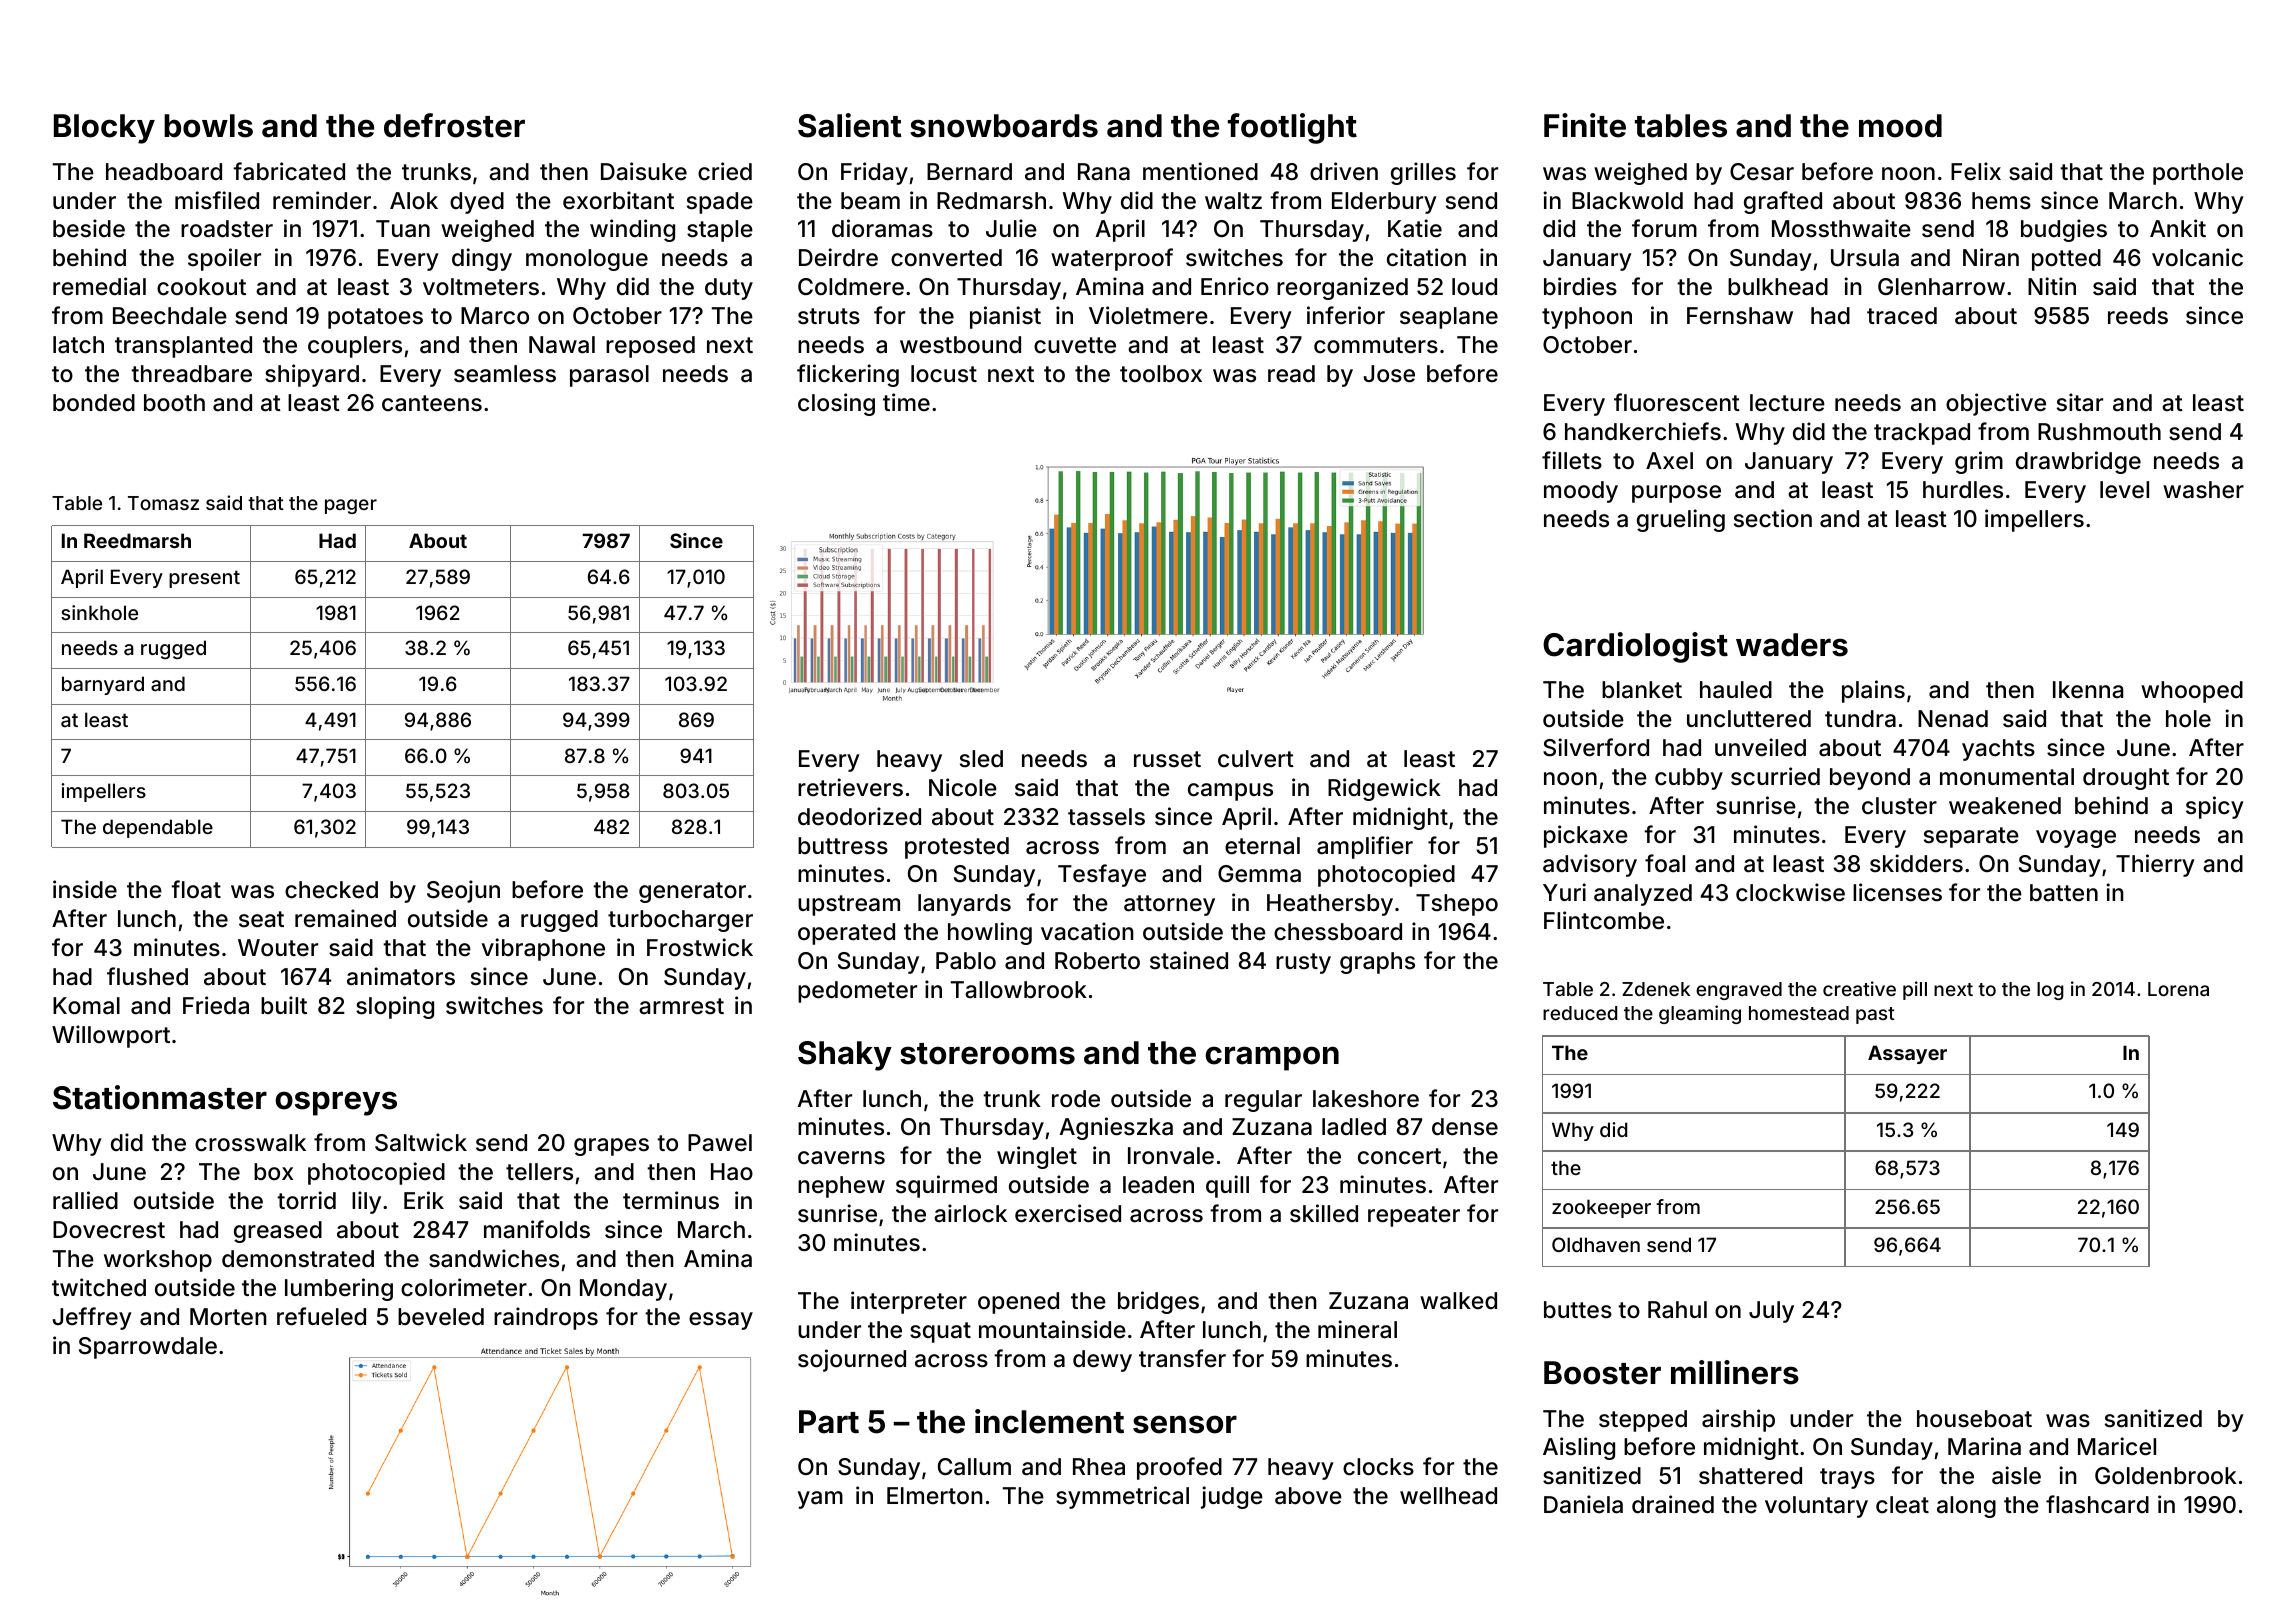  Describe the element at coordinates (1739, 991) in the image. I see `engraved` at that location.
